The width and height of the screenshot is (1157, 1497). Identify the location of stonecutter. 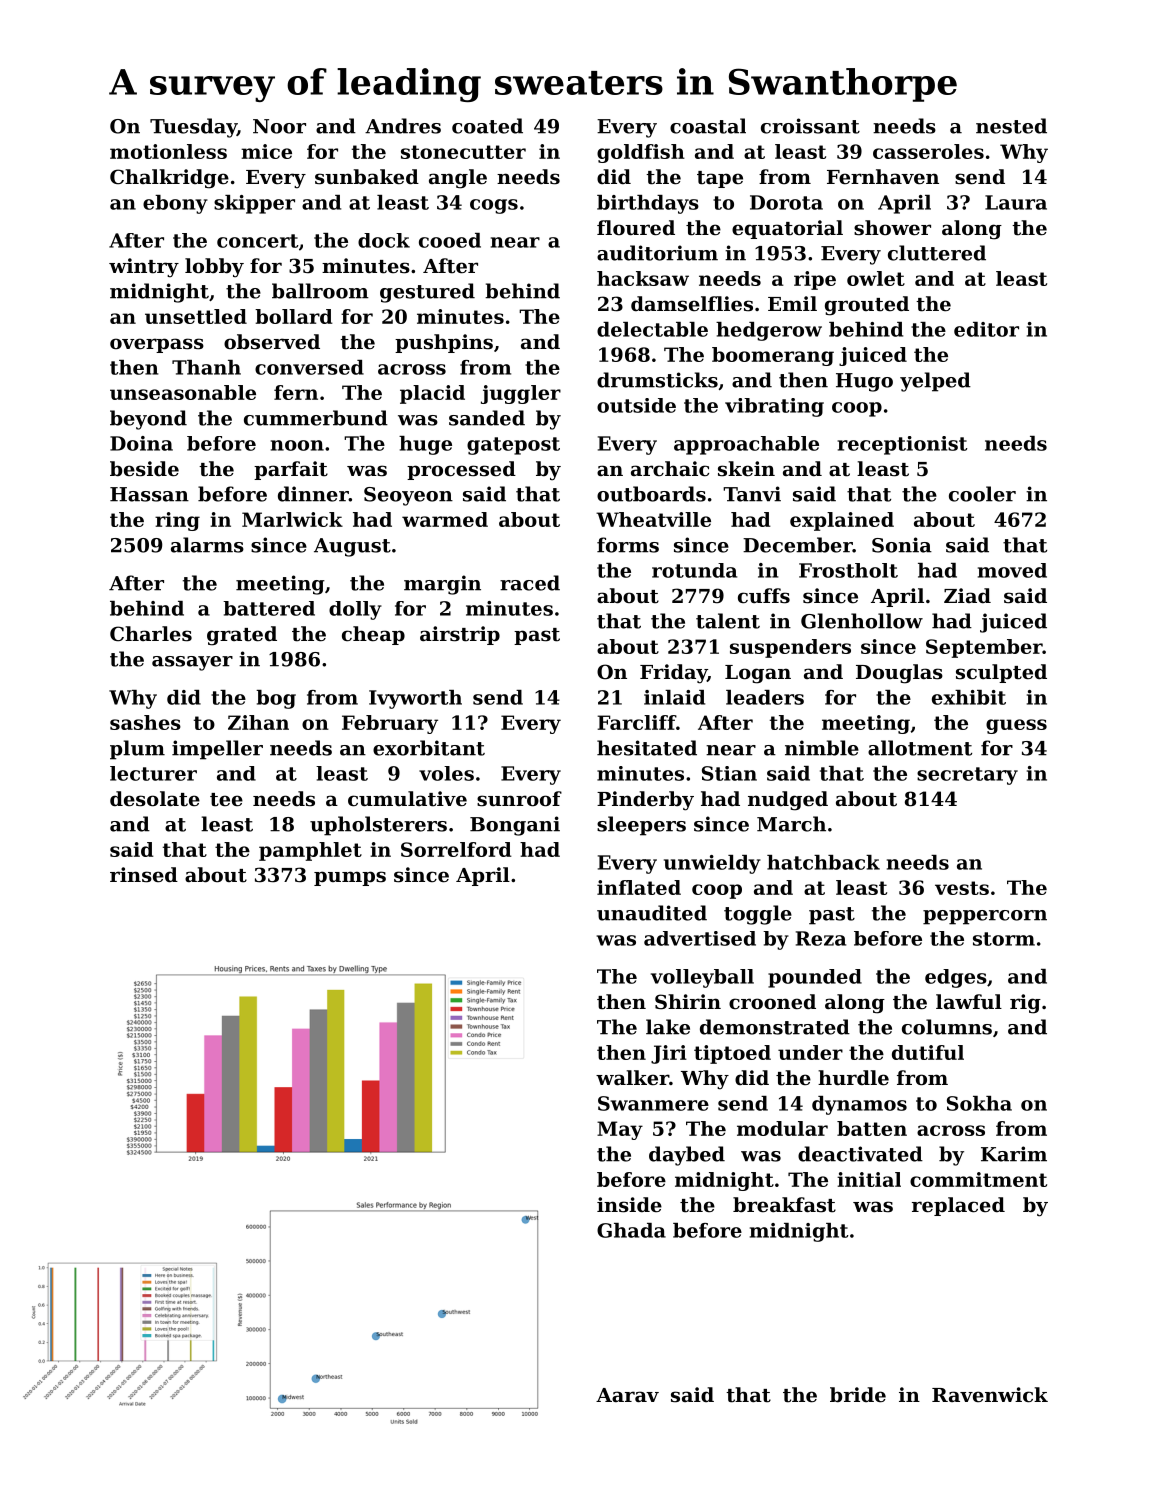
(463, 152).
